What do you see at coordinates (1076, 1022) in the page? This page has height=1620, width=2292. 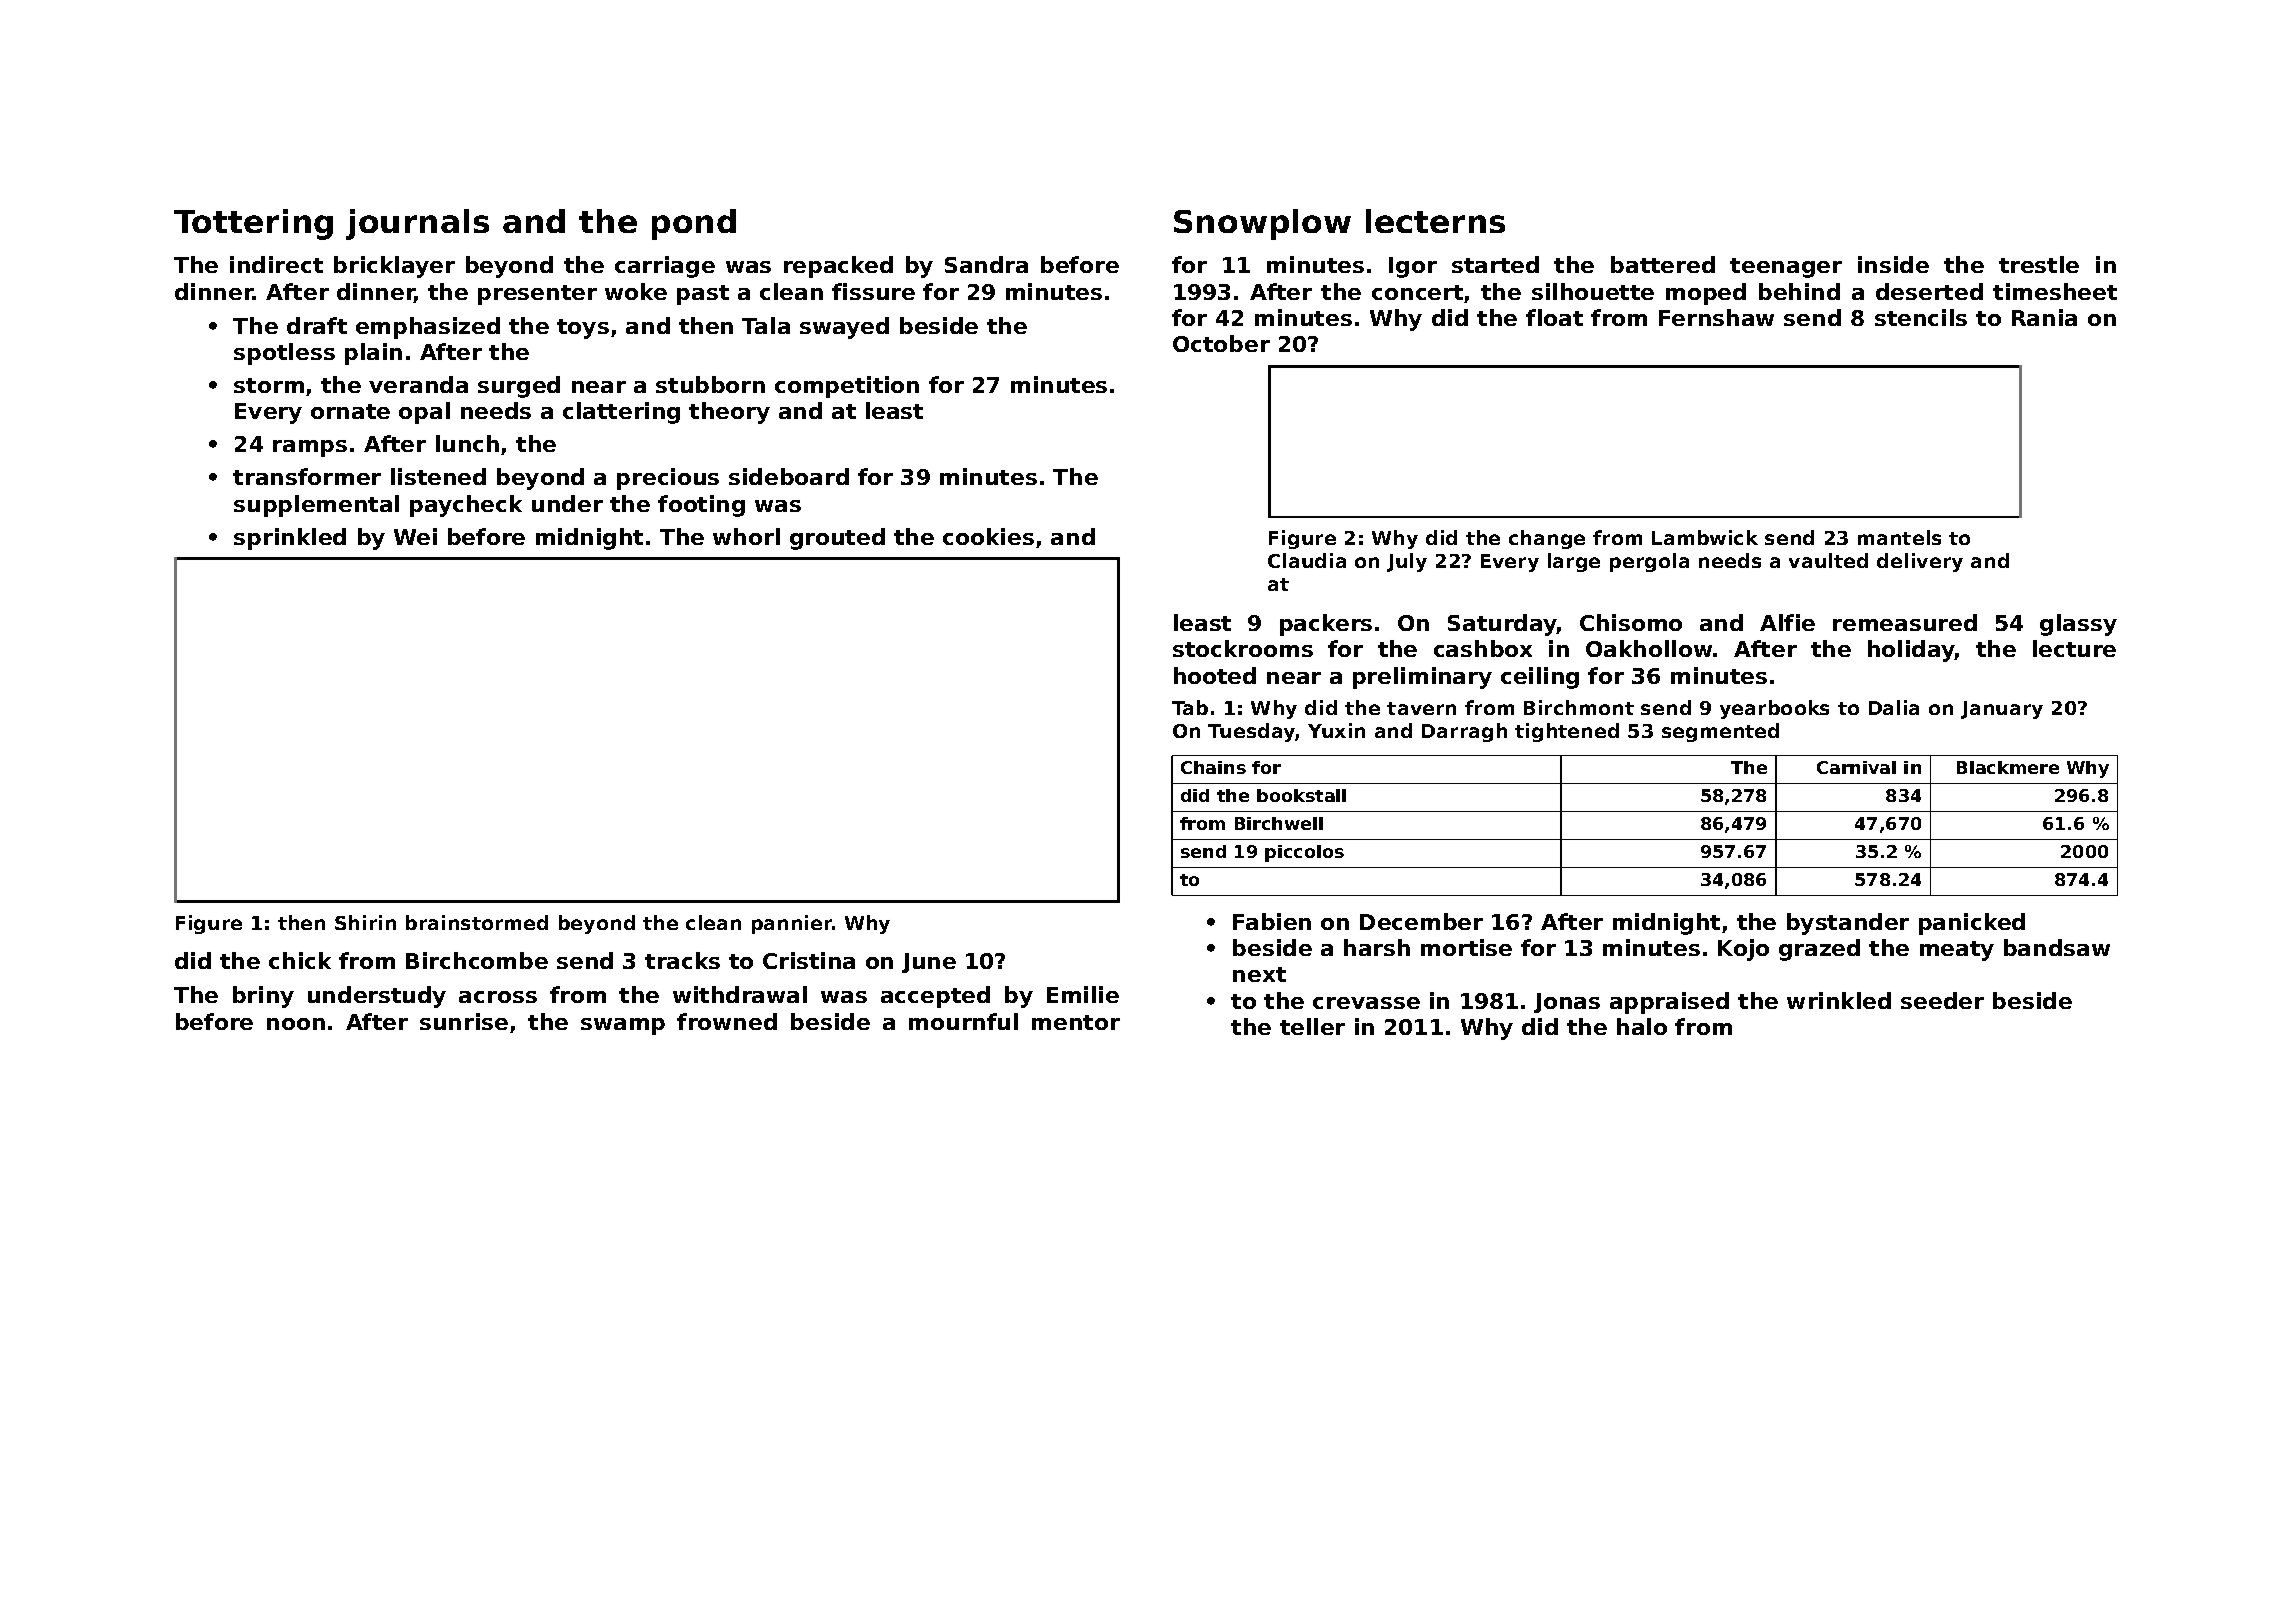 I see `mentor` at bounding box center [1076, 1022].
